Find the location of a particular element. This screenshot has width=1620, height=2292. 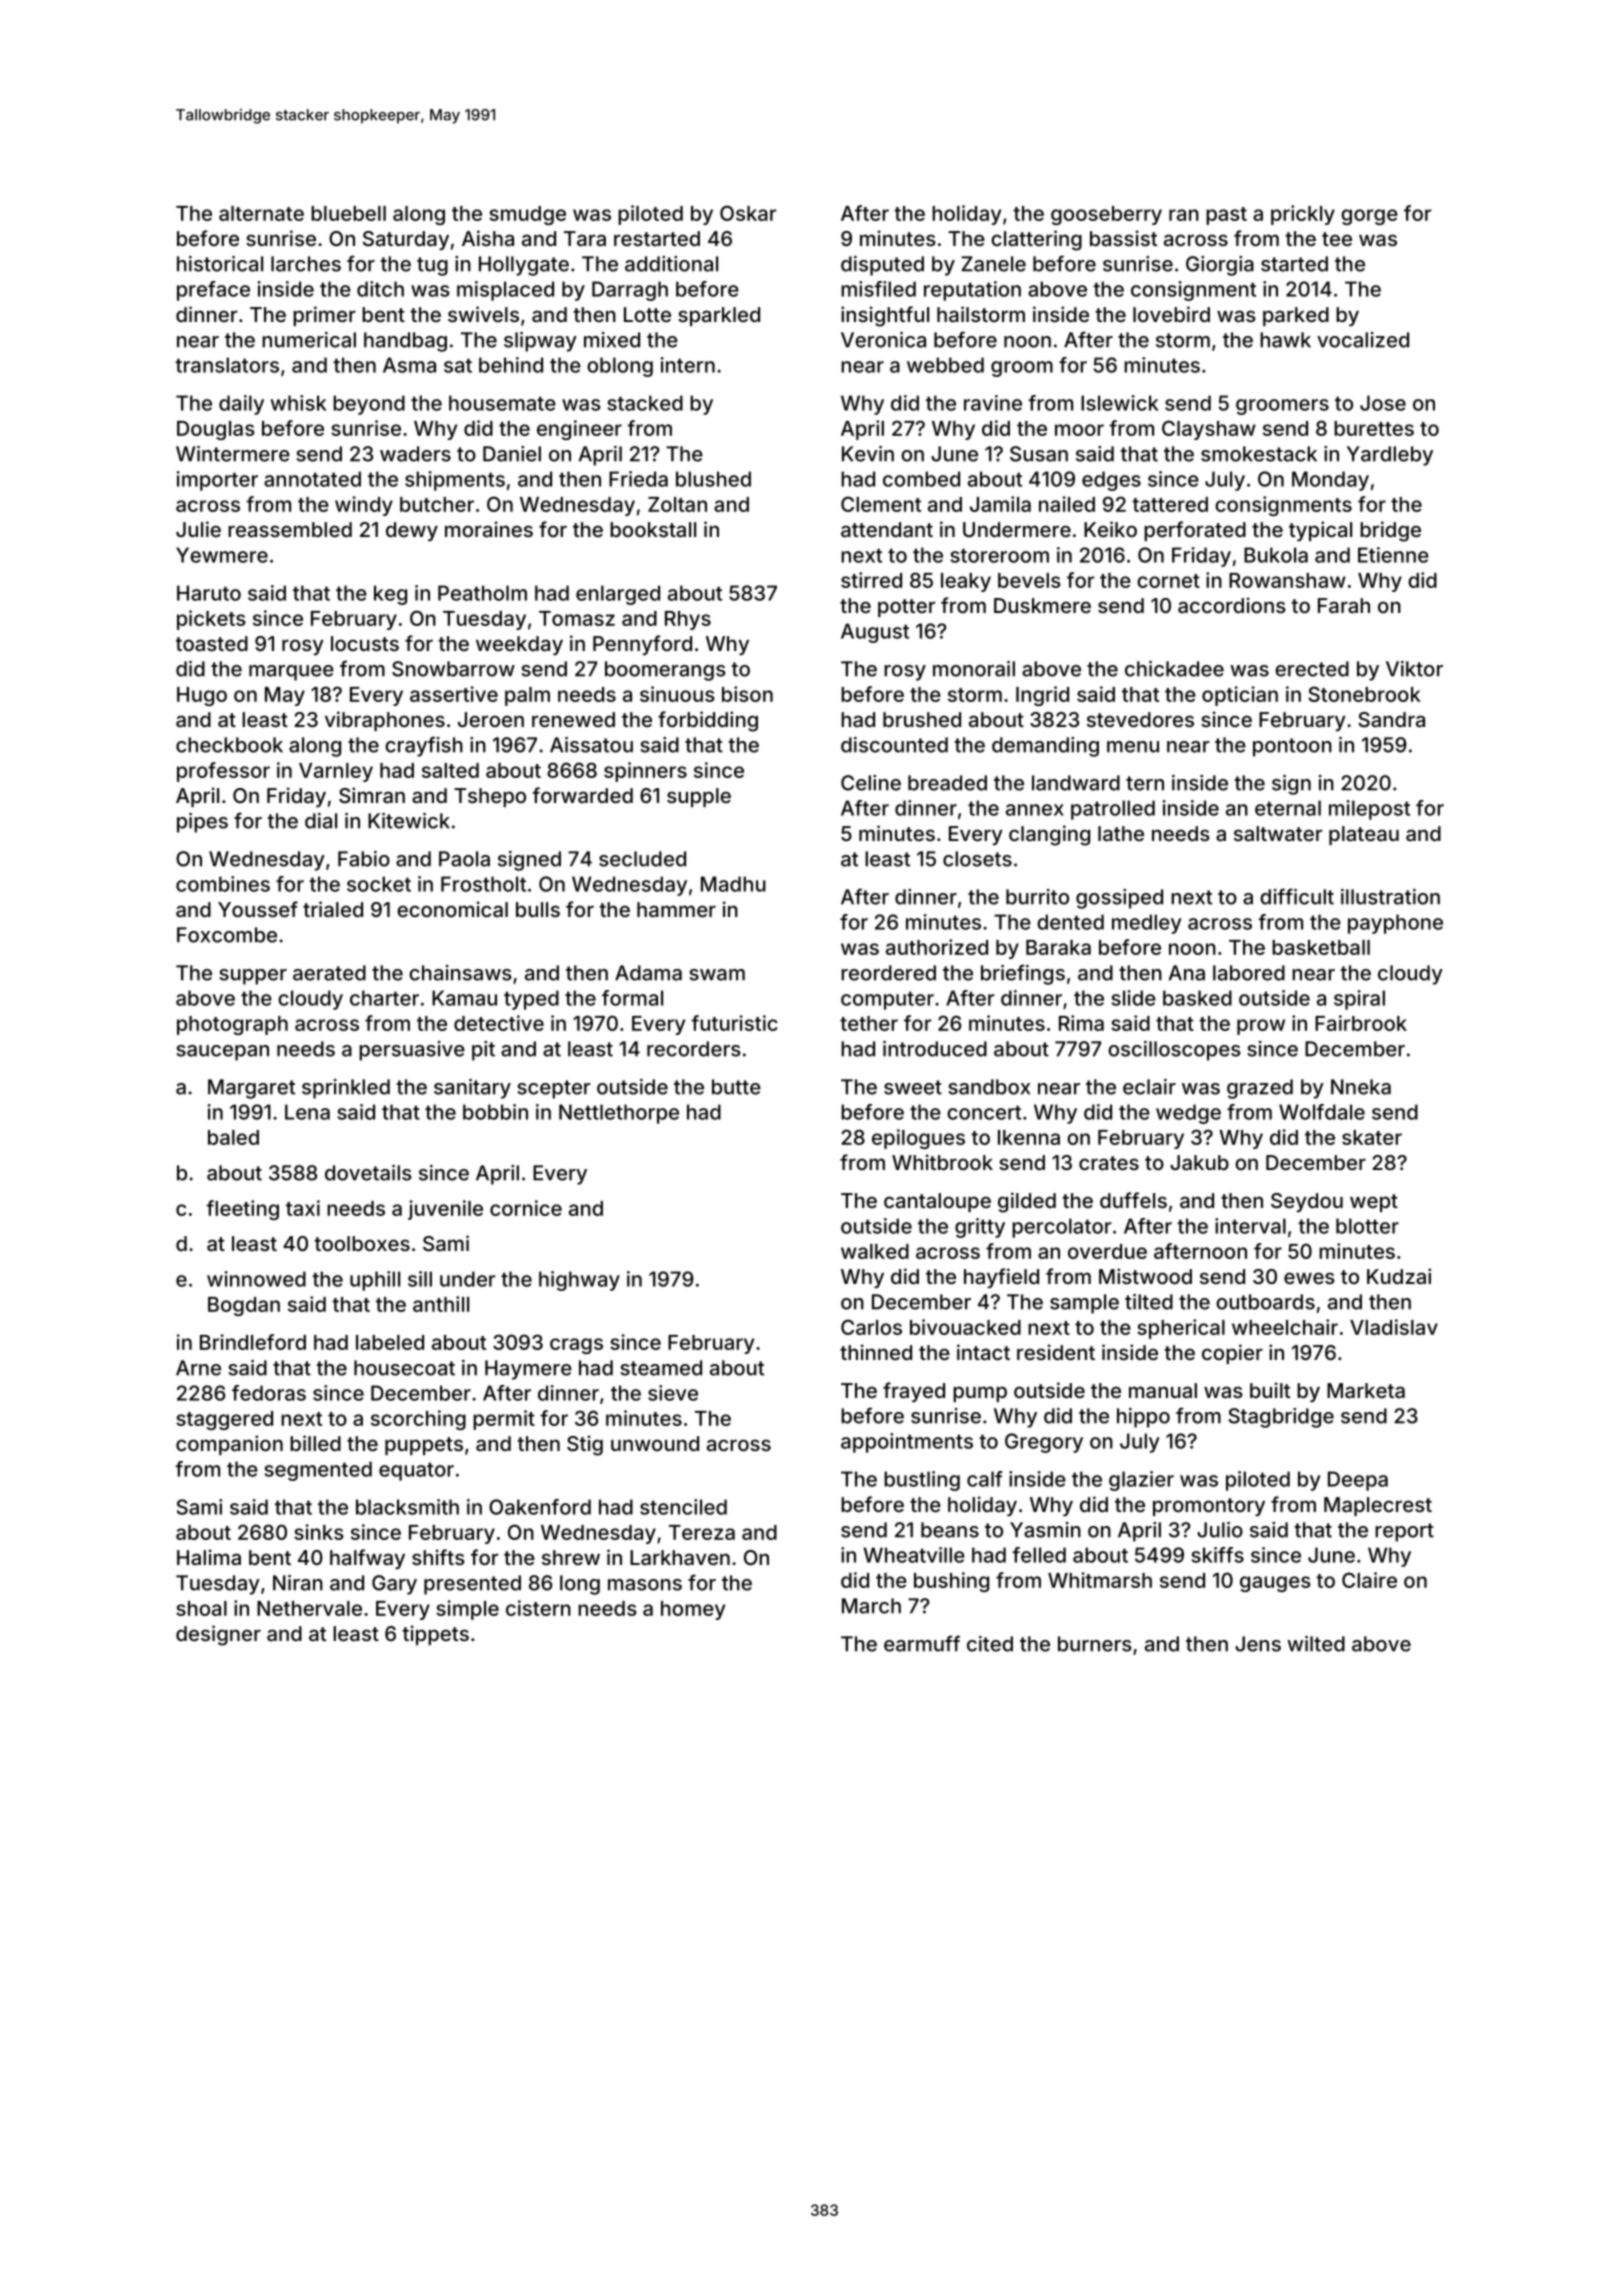

skater is located at coordinates (1372, 1137).
